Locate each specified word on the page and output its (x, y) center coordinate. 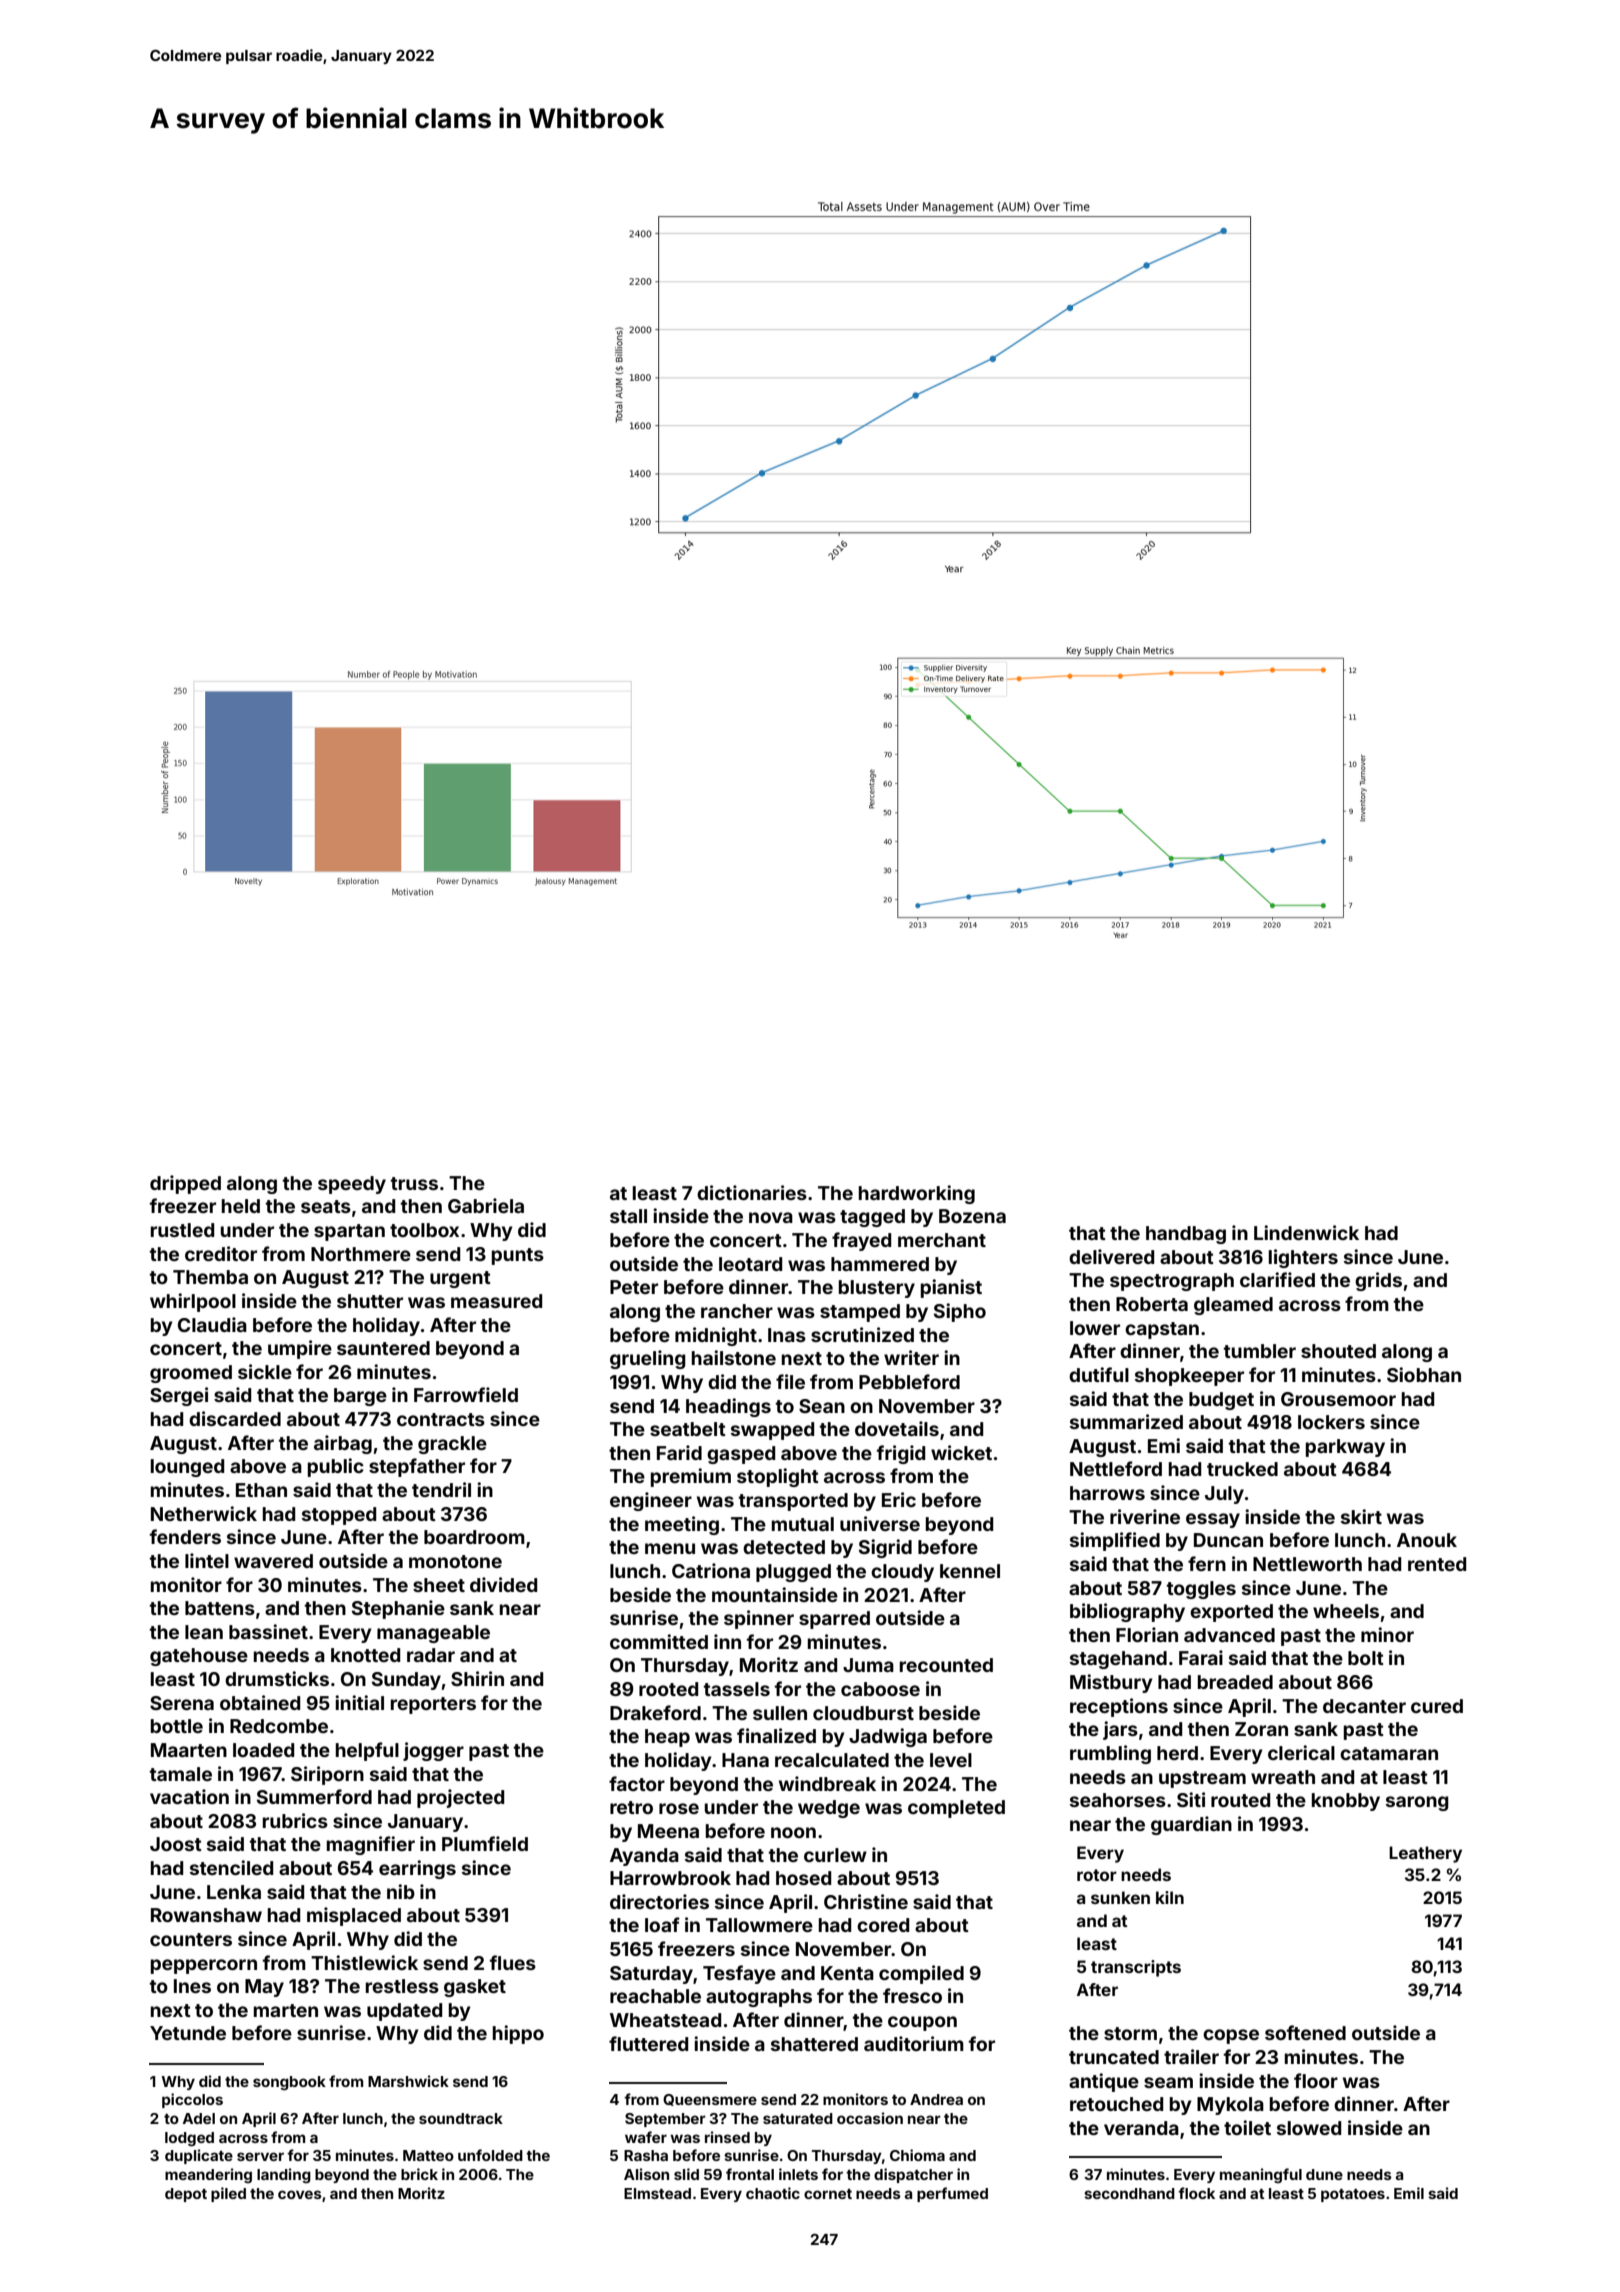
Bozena (972, 1216)
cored (883, 1925)
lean (204, 1632)
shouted (1338, 1351)
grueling (648, 1359)
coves (300, 2194)
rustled (182, 1230)
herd (1177, 1753)
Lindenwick (1306, 1232)
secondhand (1129, 2193)
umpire (300, 1349)
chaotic (773, 2193)
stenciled (231, 1867)
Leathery (1425, 1854)
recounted (946, 1665)
